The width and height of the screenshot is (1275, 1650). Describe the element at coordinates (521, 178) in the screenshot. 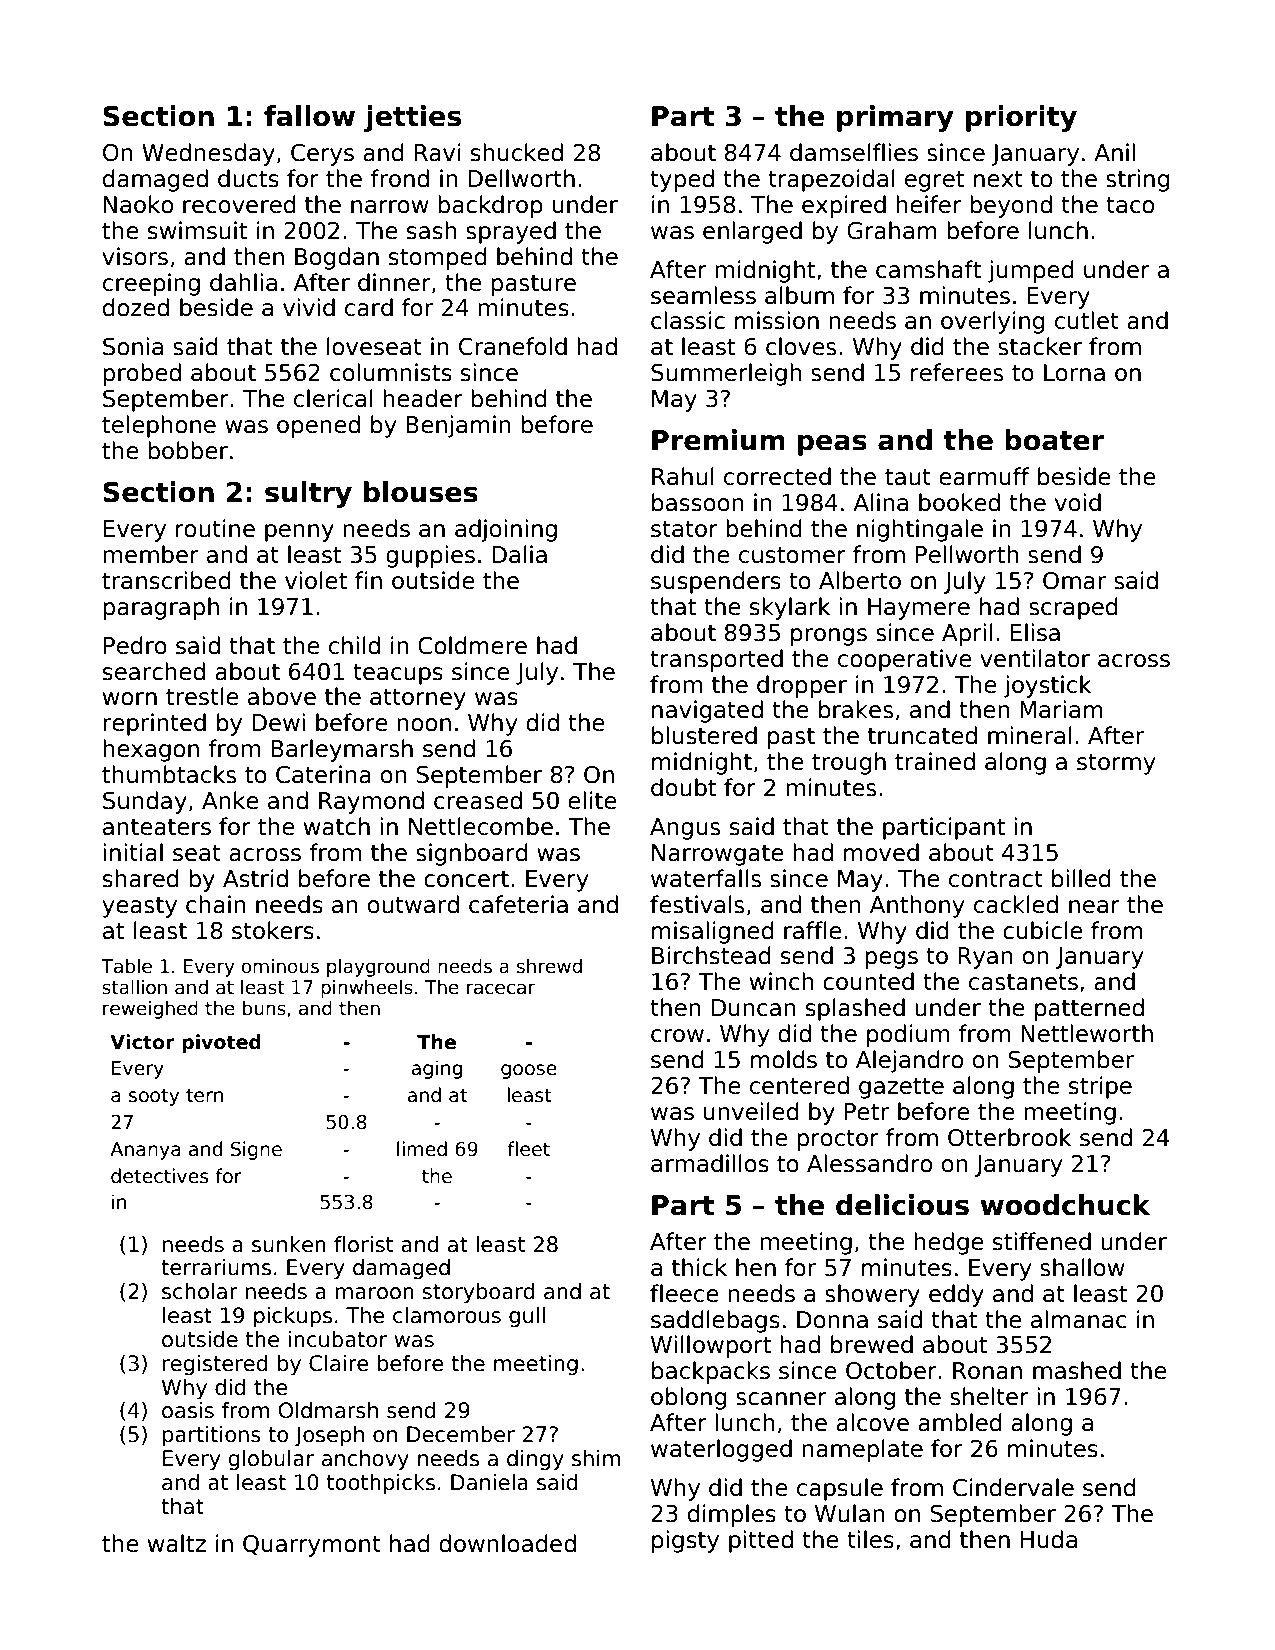

I see `Dellworth` at that location.
